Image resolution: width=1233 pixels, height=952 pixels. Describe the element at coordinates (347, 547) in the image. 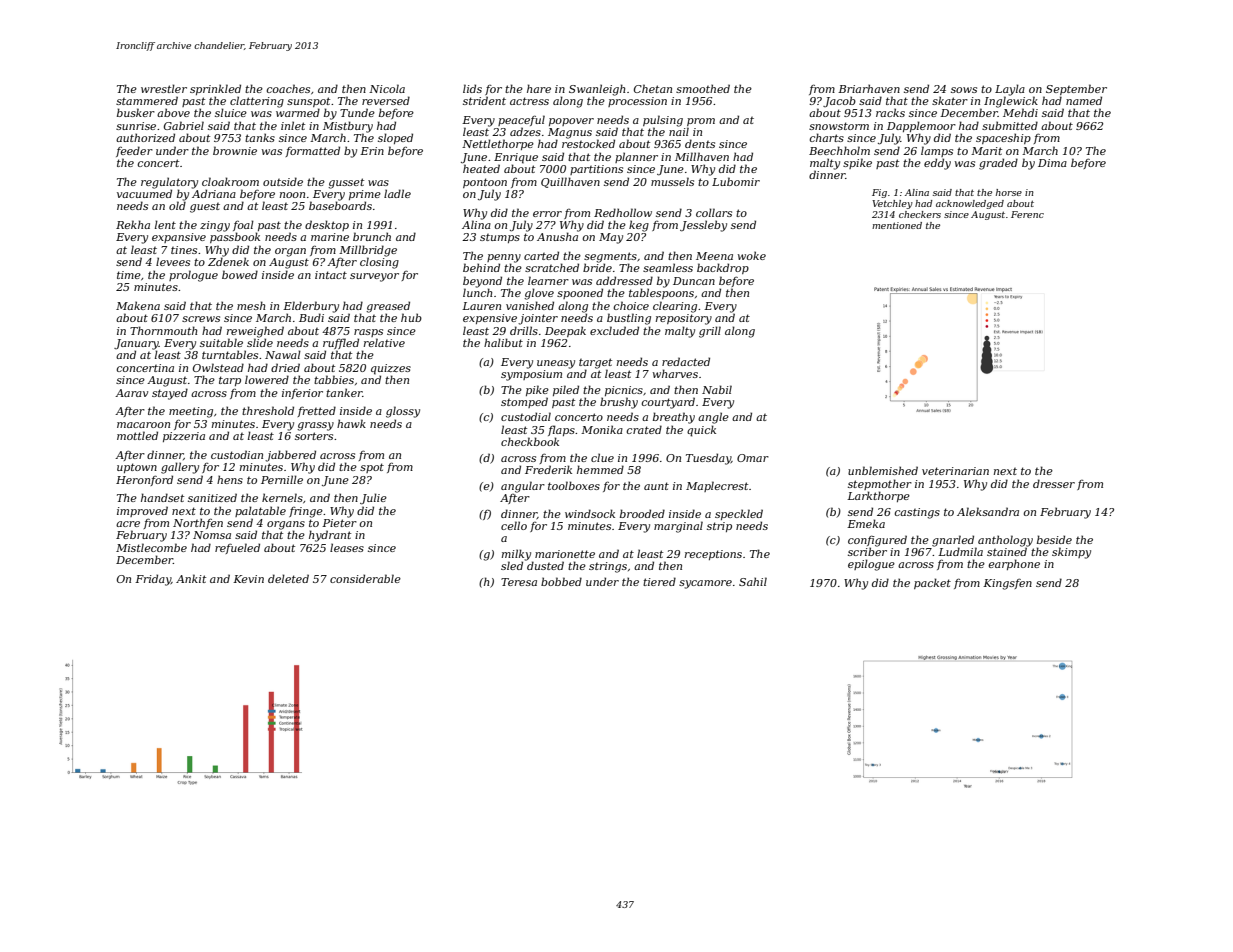

I see `leases` at that location.
